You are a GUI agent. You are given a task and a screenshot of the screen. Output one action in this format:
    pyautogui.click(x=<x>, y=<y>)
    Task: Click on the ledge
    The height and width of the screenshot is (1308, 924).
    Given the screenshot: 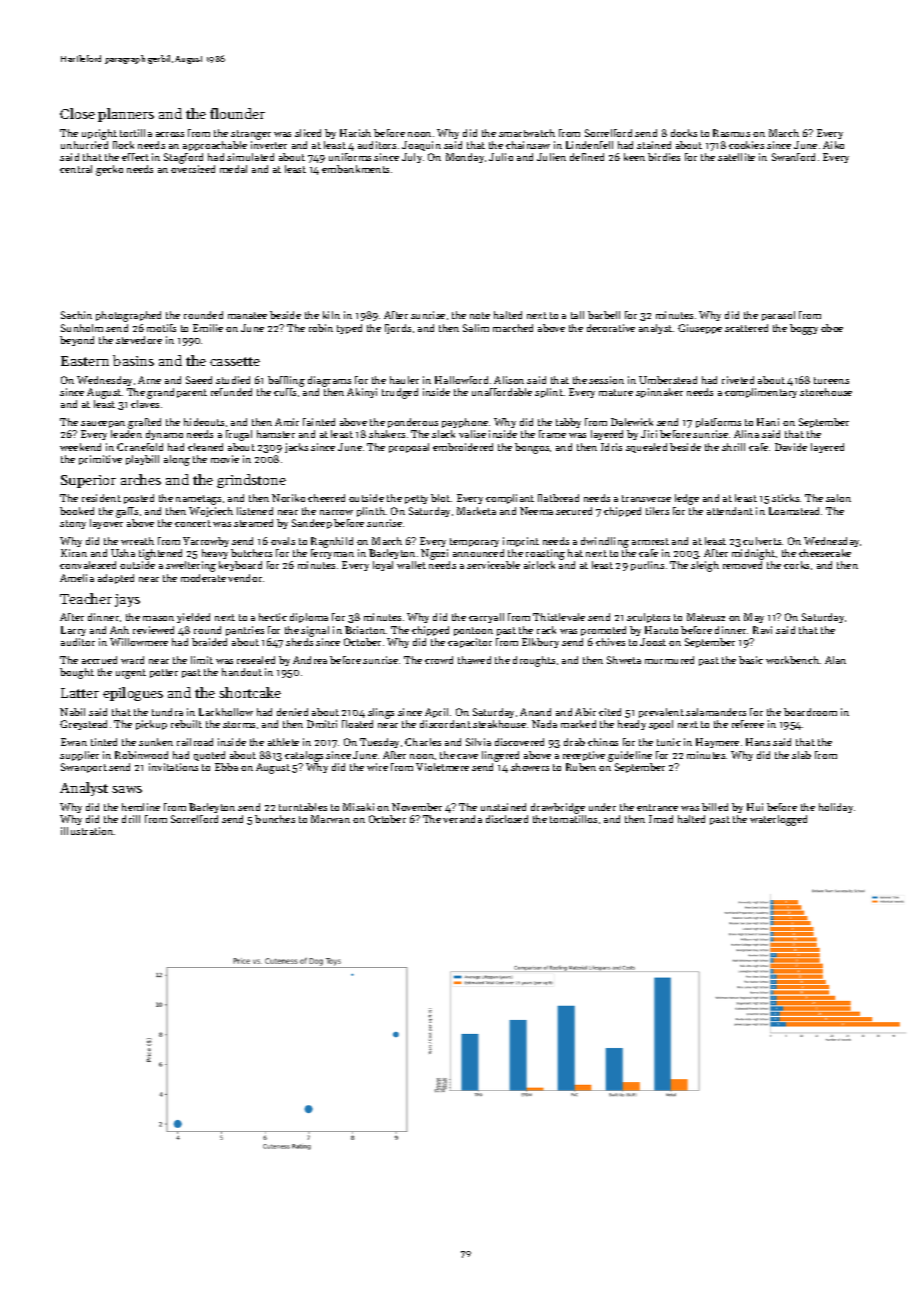 What is the action you would take?
    pyautogui.click(x=687, y=499)
